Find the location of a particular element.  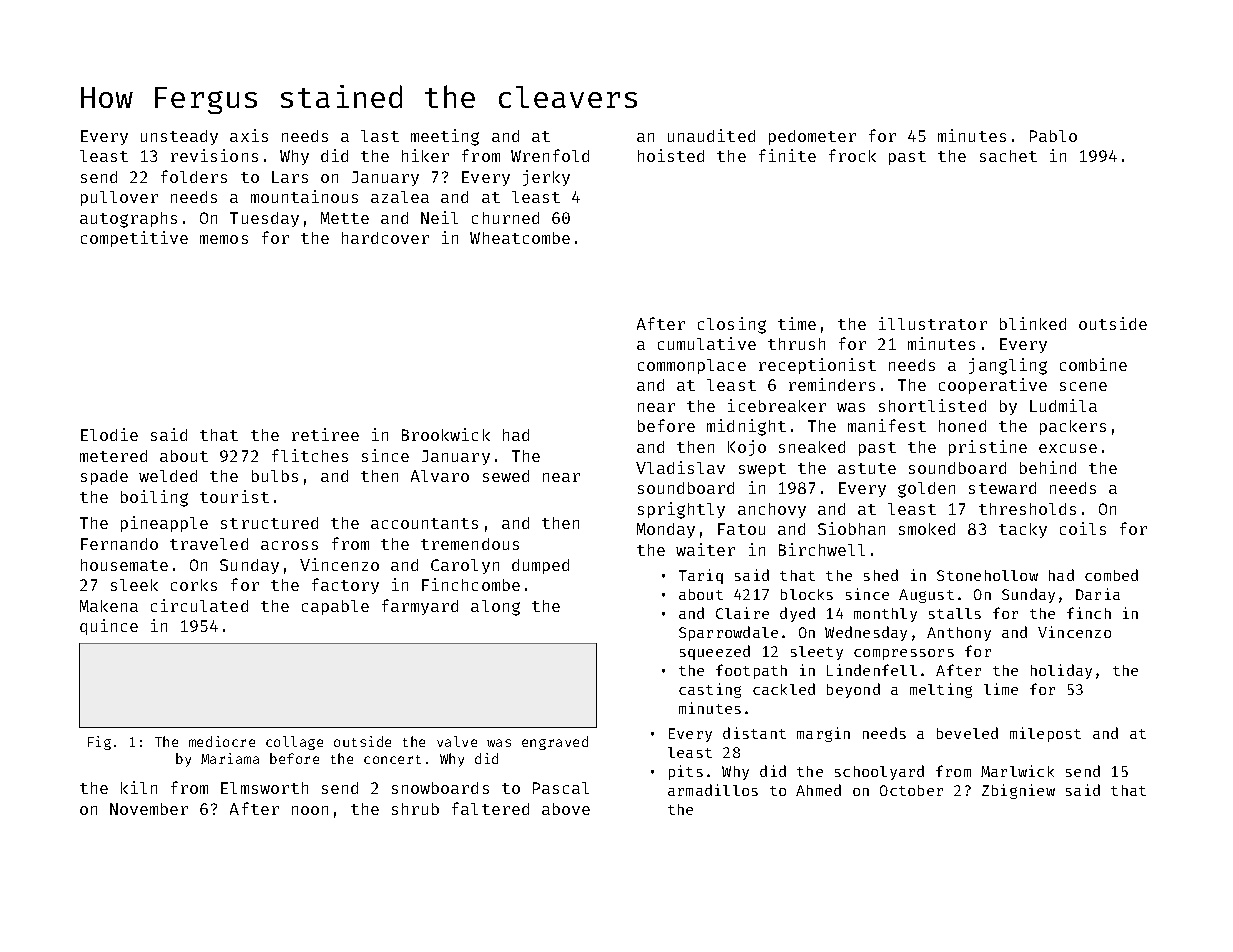

noon is located at coordinates (310, 810).
